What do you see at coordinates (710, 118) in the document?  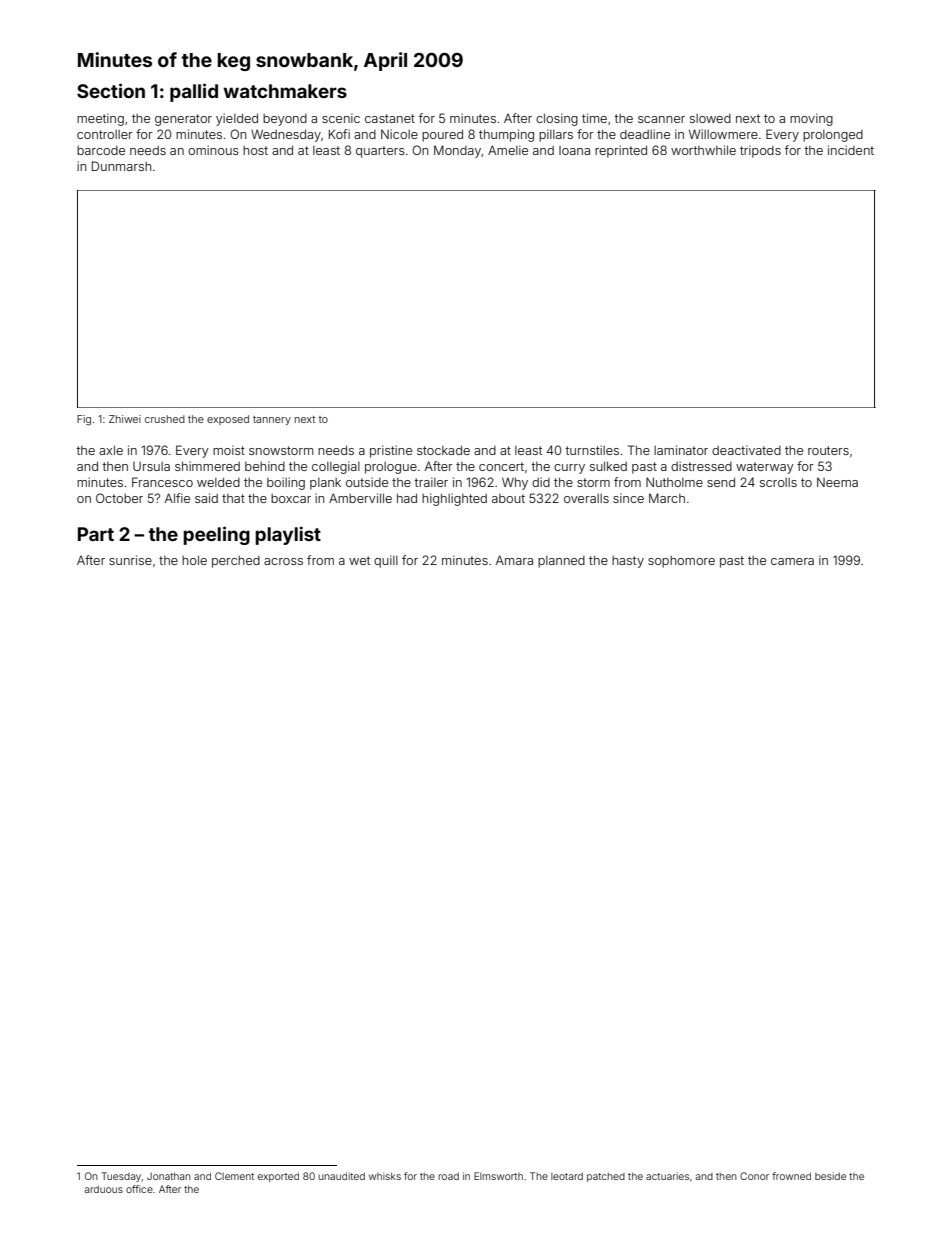 I see `slowed` at bounding box center [710, 118].
